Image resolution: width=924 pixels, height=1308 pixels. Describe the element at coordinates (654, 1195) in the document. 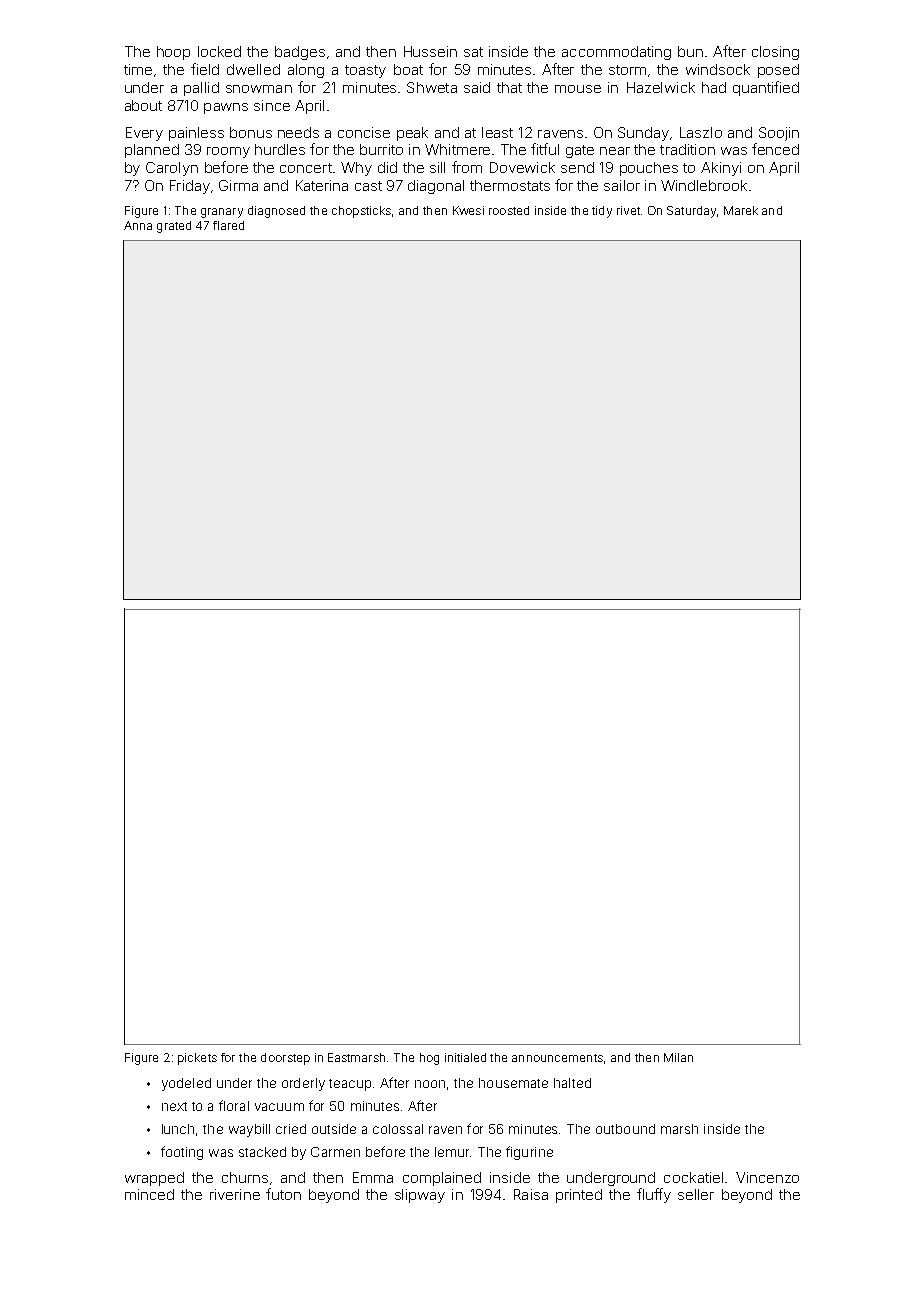

I see `fluffy` at that location.
